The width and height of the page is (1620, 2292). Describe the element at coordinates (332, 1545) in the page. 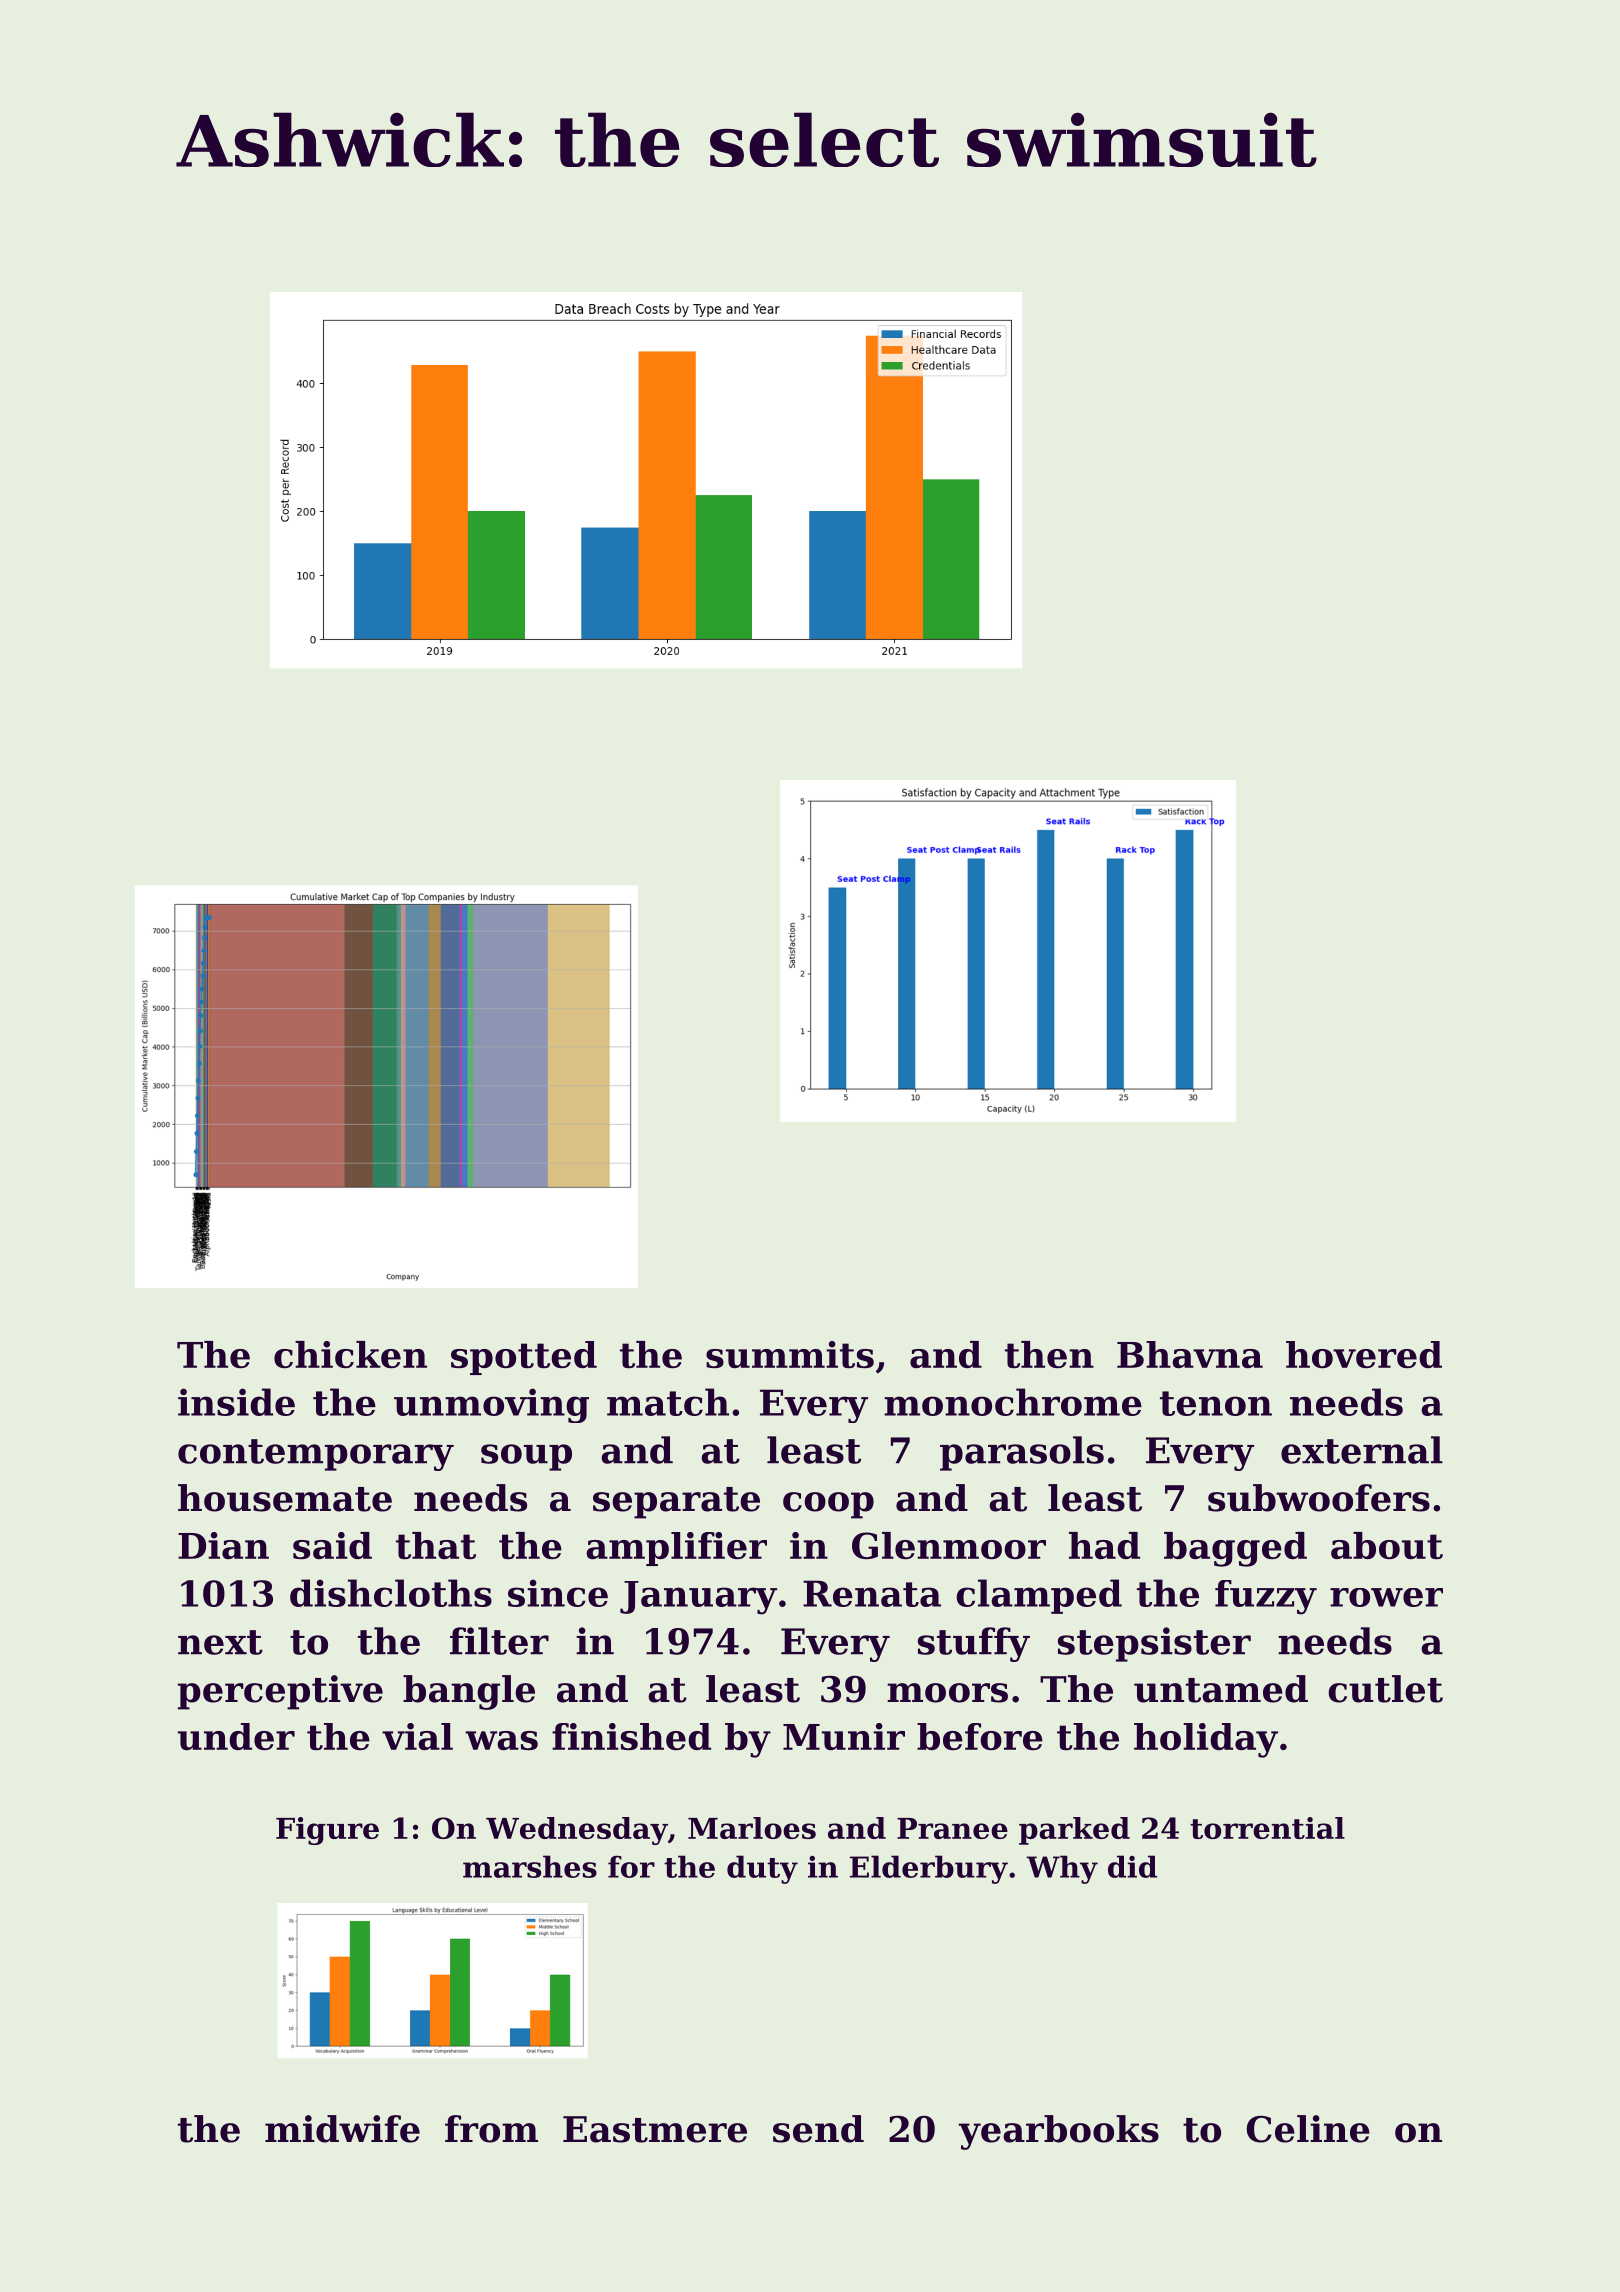

I see `said` at that location.
